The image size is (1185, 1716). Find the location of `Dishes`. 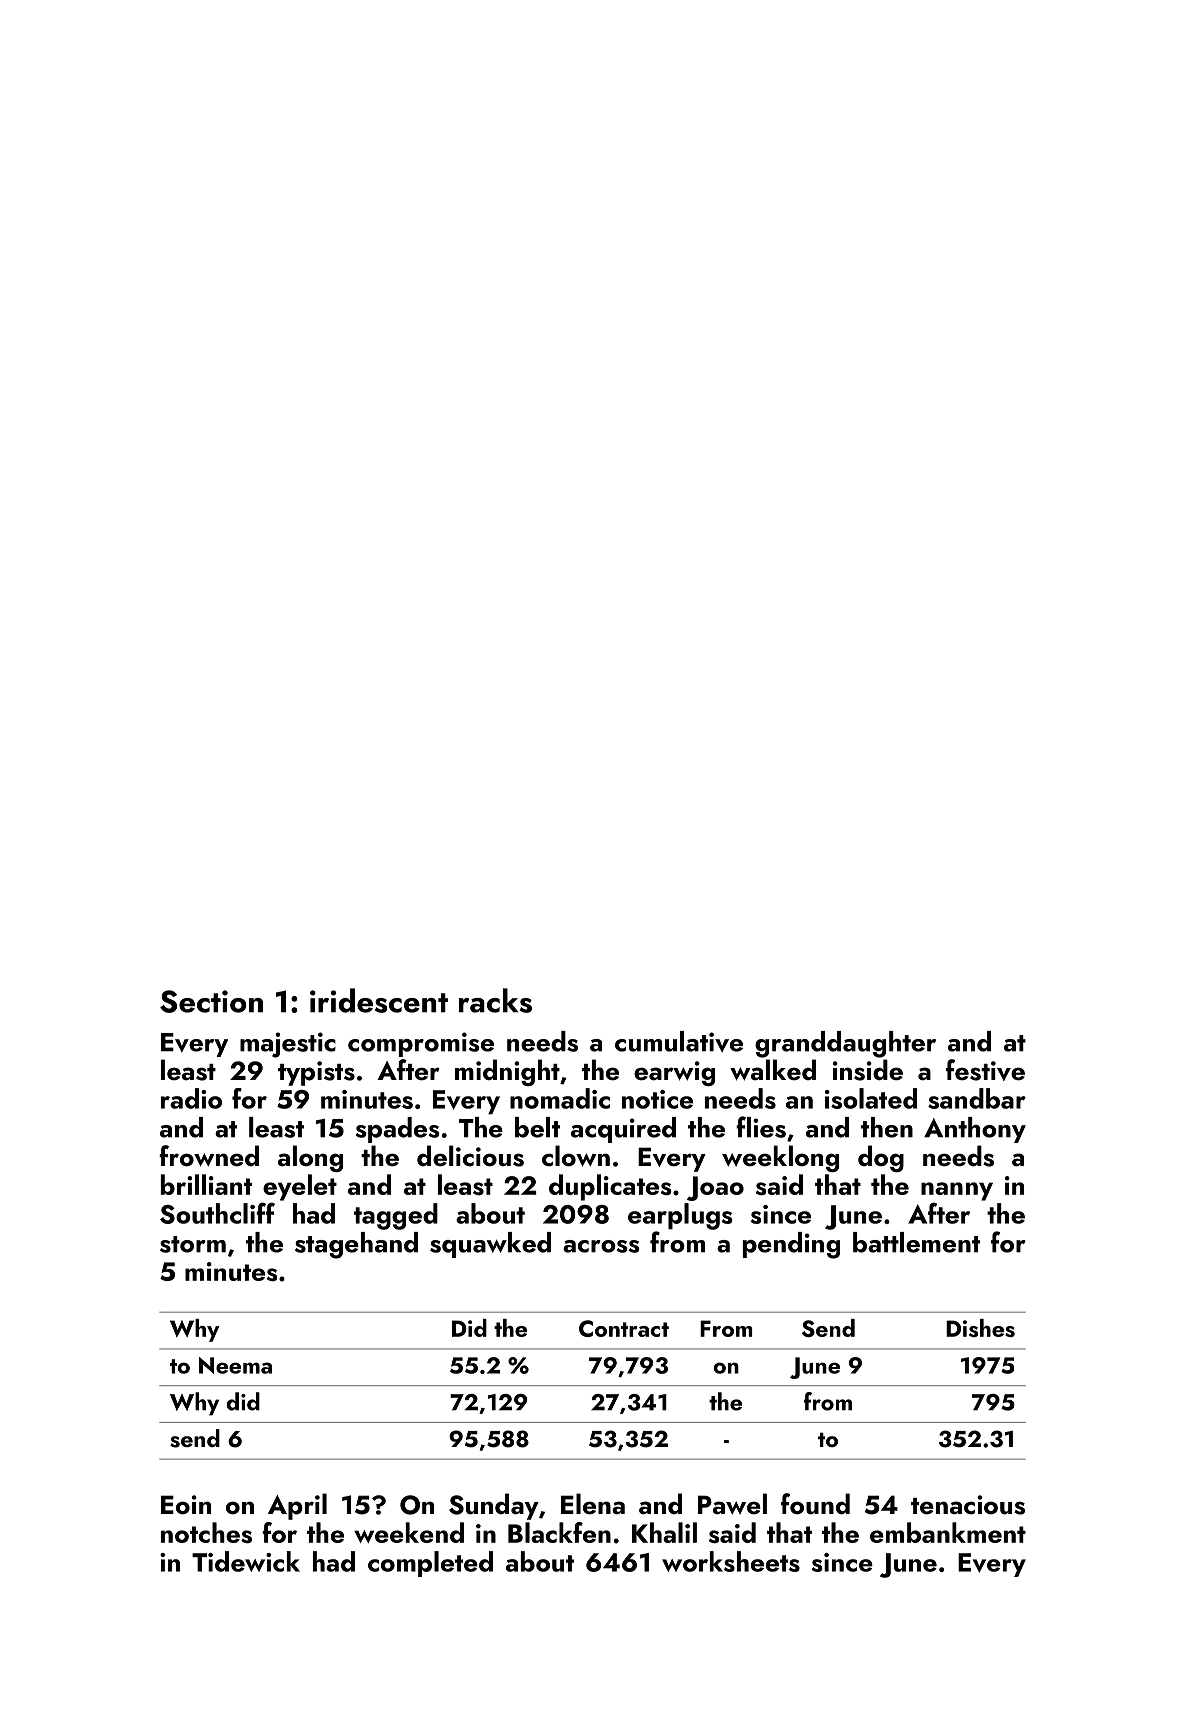

Dishes is located at coordinates (980, 1328).
